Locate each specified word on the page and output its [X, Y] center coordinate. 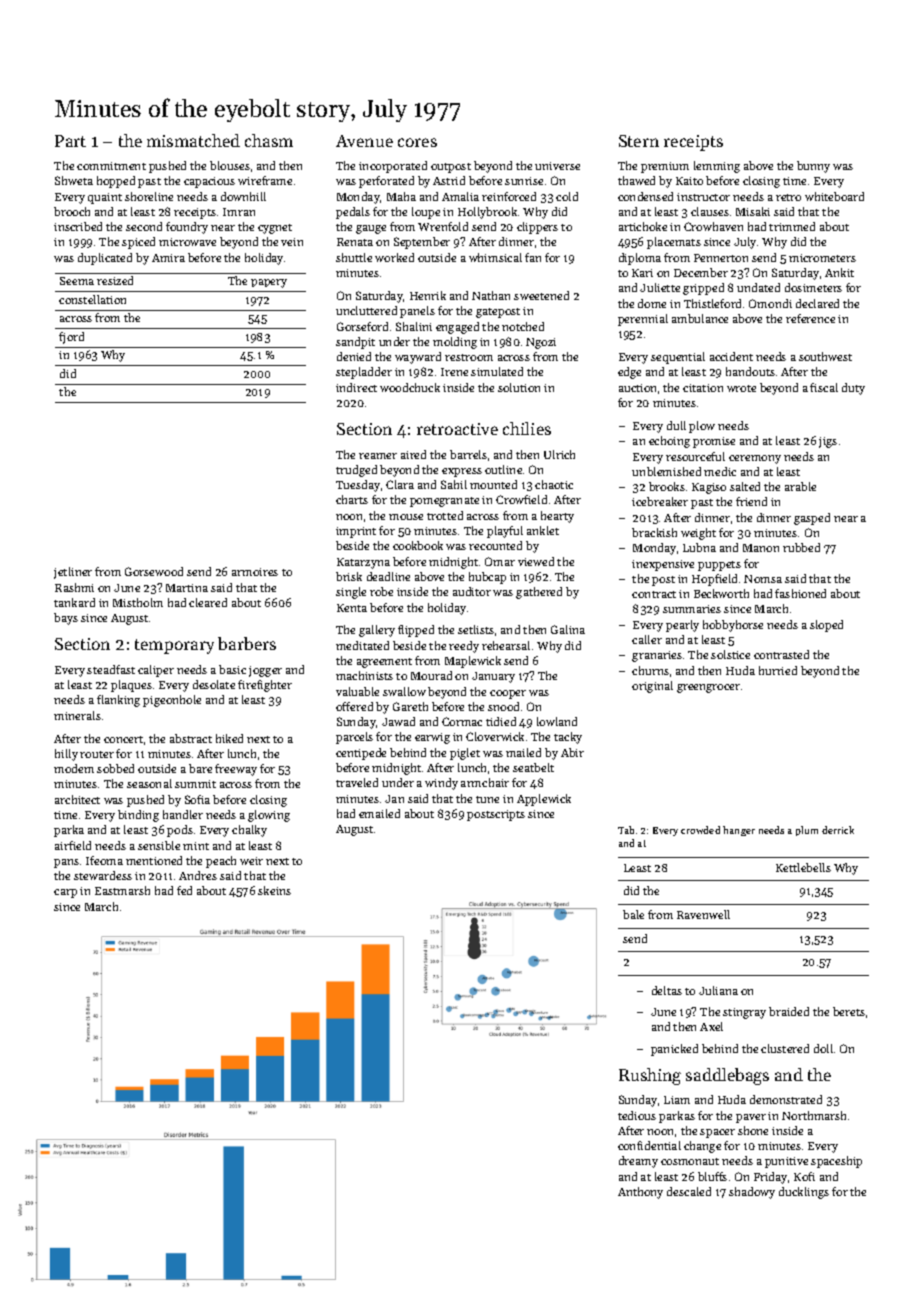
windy [441, 784]
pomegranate [444, 502]
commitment [111, 166]
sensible [159, 845]
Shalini [414, 326]
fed [184, 890]
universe [557, 166]
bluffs [712, 1176]
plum [807, 831]
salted [745, 486]
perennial [643, 320]
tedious [637, 1115]
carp [65, 893]
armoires [255, 572]
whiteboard [834, 196]
